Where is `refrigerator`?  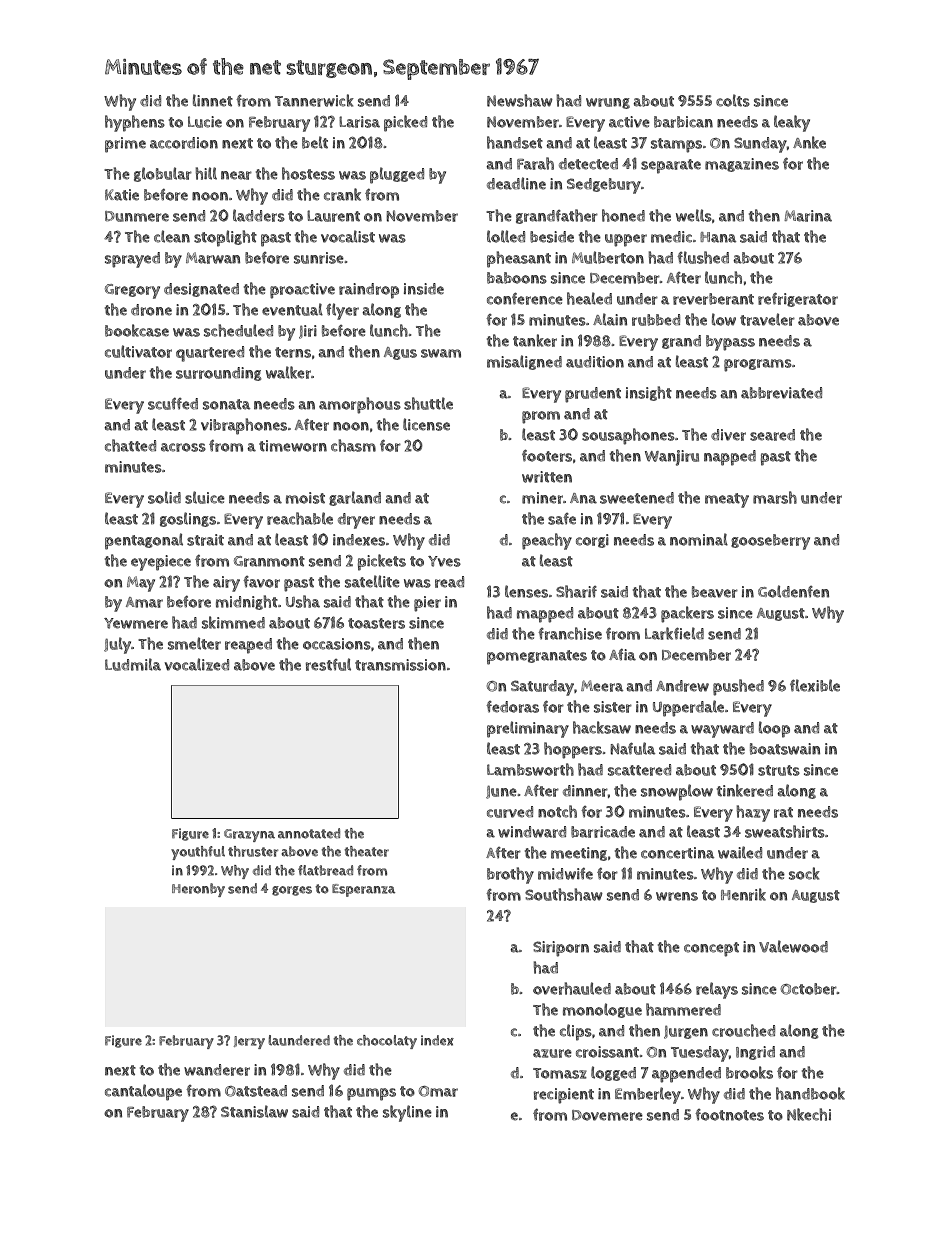
refrigerator is located at coordinates (798, 300).
